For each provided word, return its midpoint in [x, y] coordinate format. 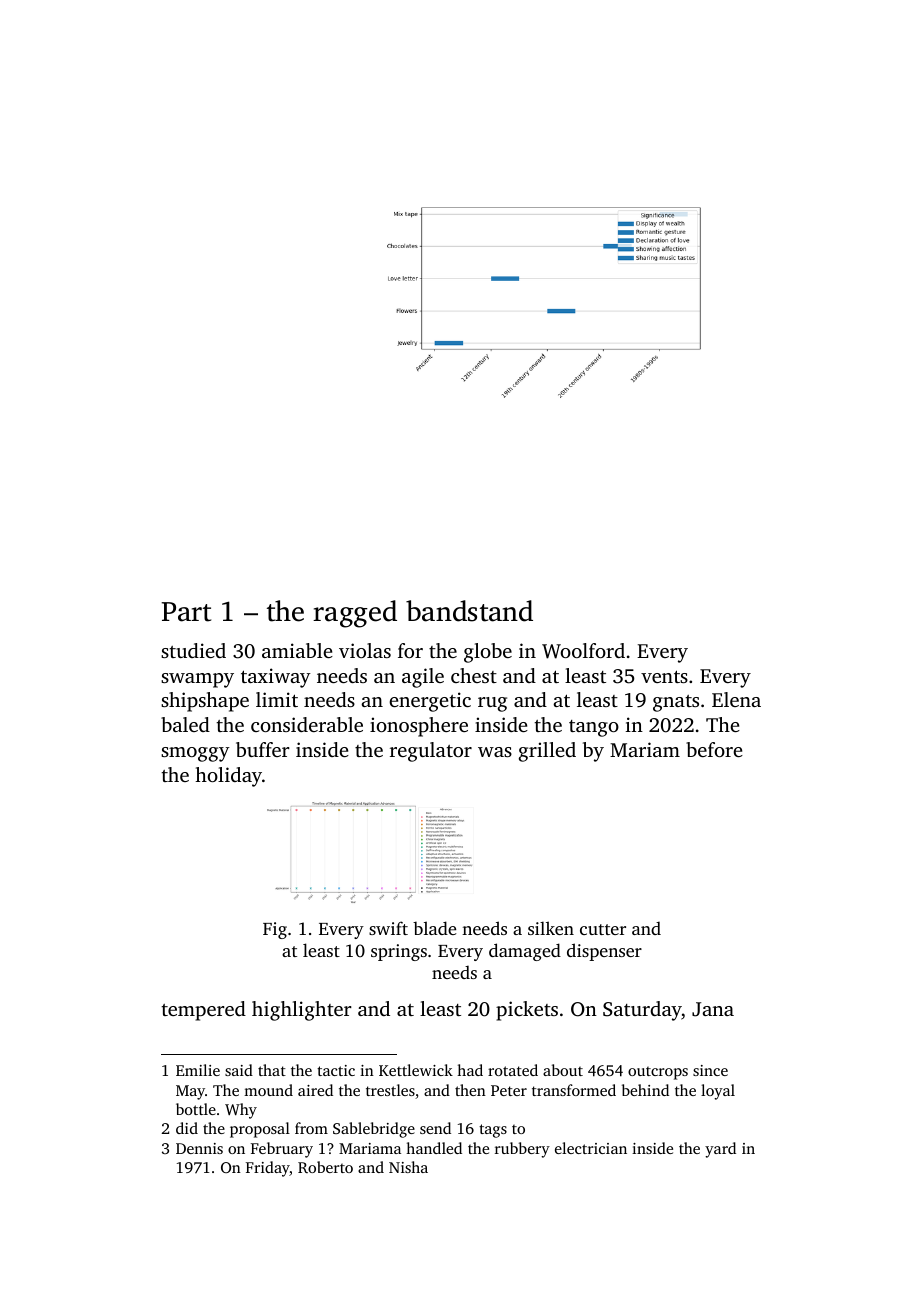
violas [365, 650]
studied [193, 650]
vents [664, 676]
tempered [203, 1011]
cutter [603, 929]
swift [388, 928]
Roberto [325, 1167]
